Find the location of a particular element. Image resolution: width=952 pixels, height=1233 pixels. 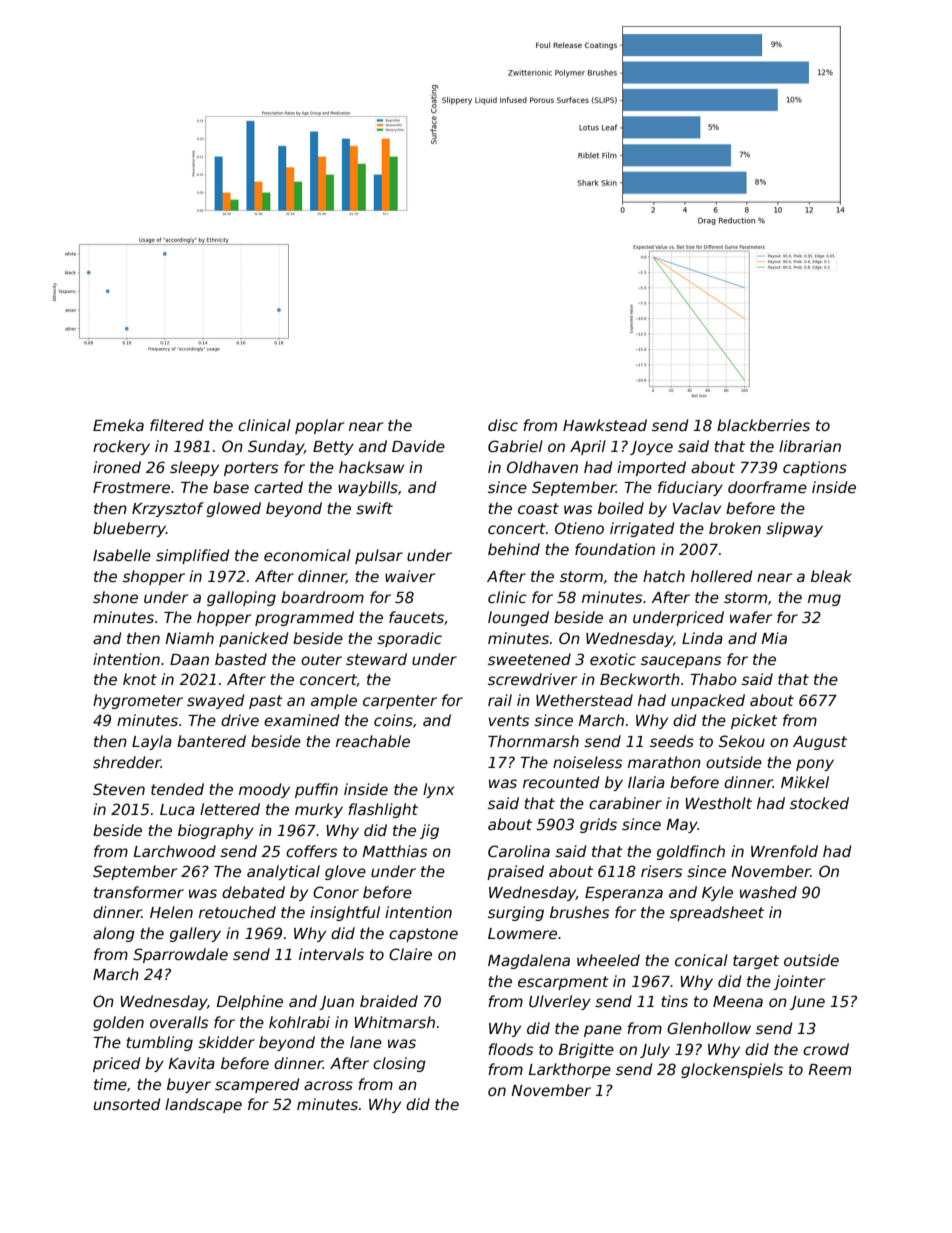

landscape is located at coordinates (203, 1105).
